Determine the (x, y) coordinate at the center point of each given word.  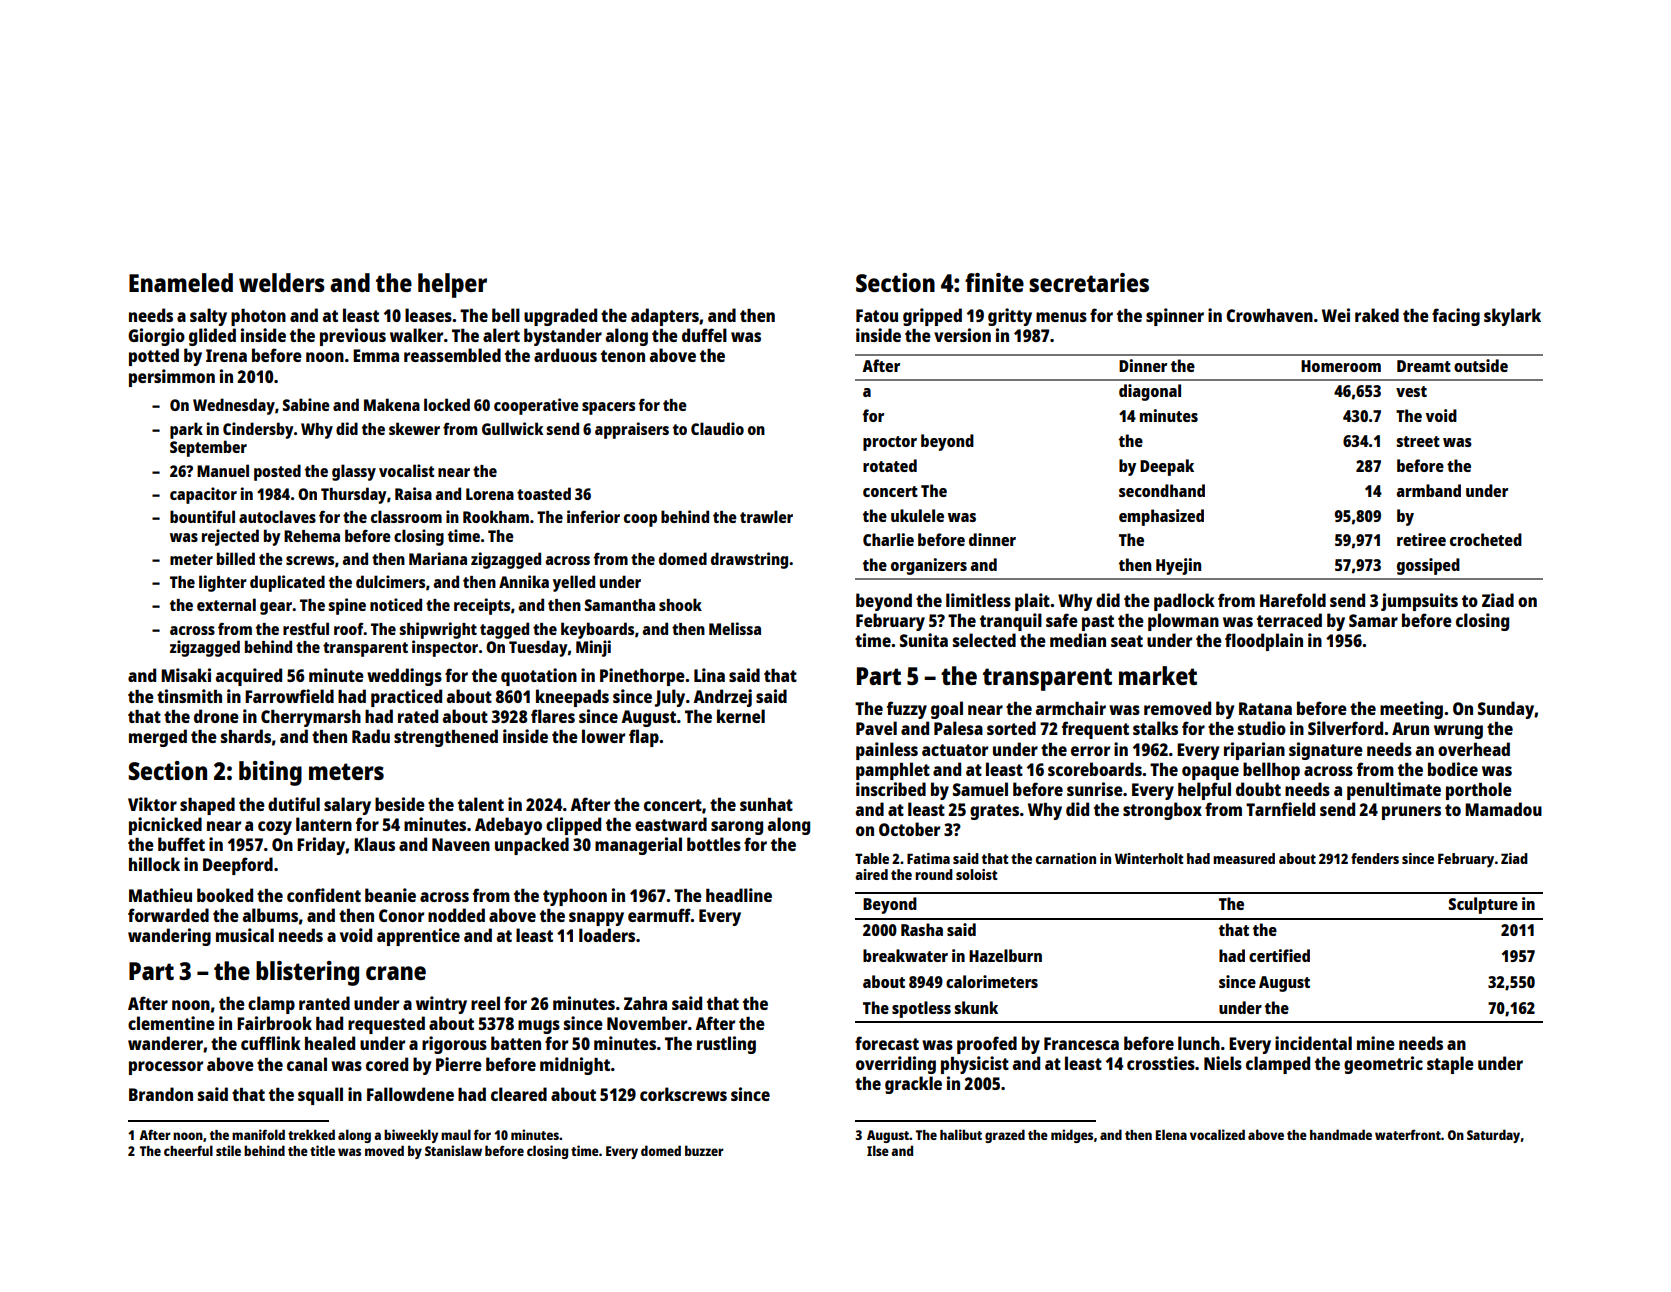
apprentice (418, 937)
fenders (1375, 858)
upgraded (560, 317)
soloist (977, 874)
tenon (623, 356)
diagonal (1150, 392)
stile (228, 1150)
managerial (638, 846)
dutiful (294, 804)
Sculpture (1483, 905)
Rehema (312, 536)
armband (1428, 490)
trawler (766, 516)
